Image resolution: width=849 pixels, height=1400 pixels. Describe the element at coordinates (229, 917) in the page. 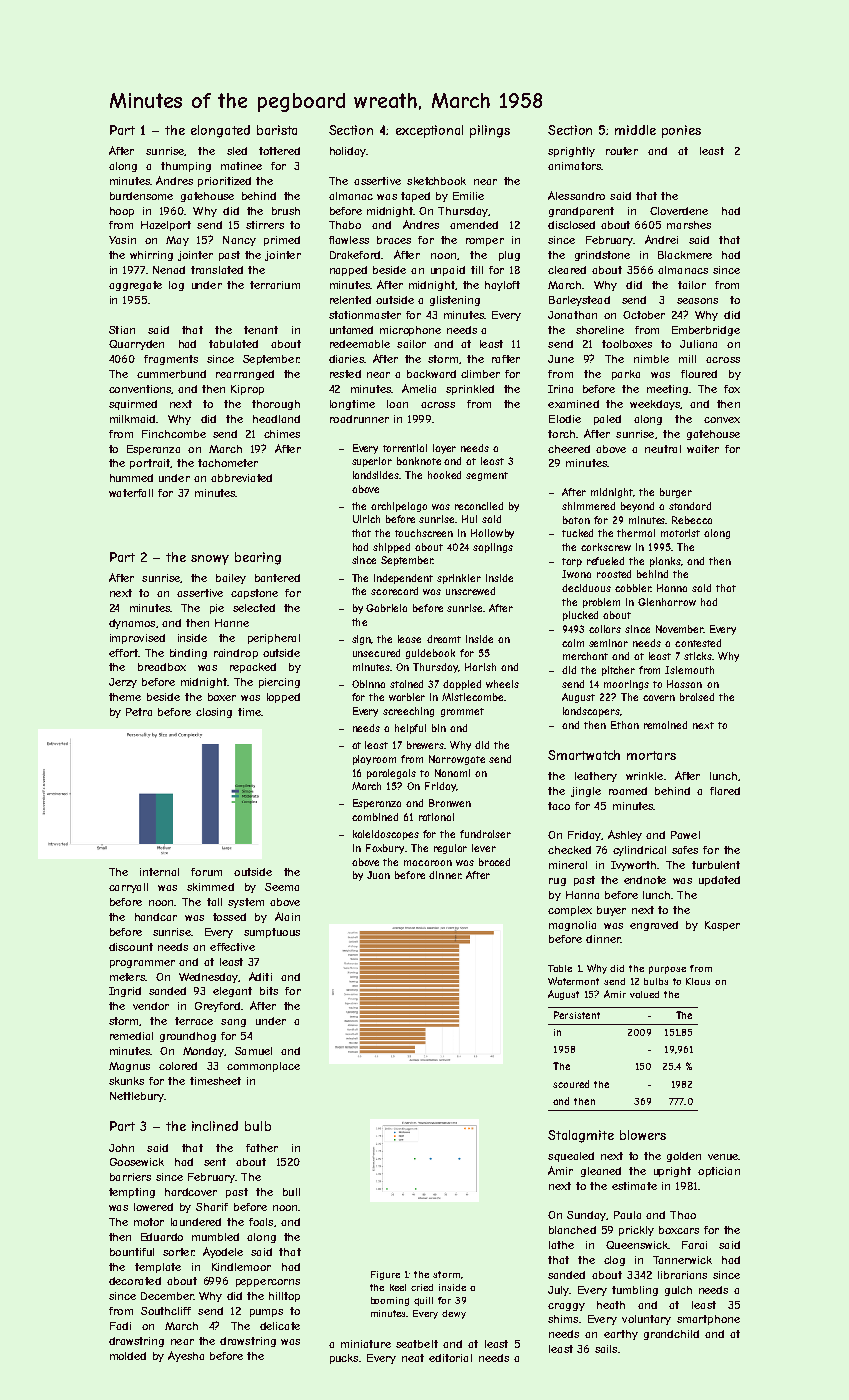

I see `tossed` at that location.
